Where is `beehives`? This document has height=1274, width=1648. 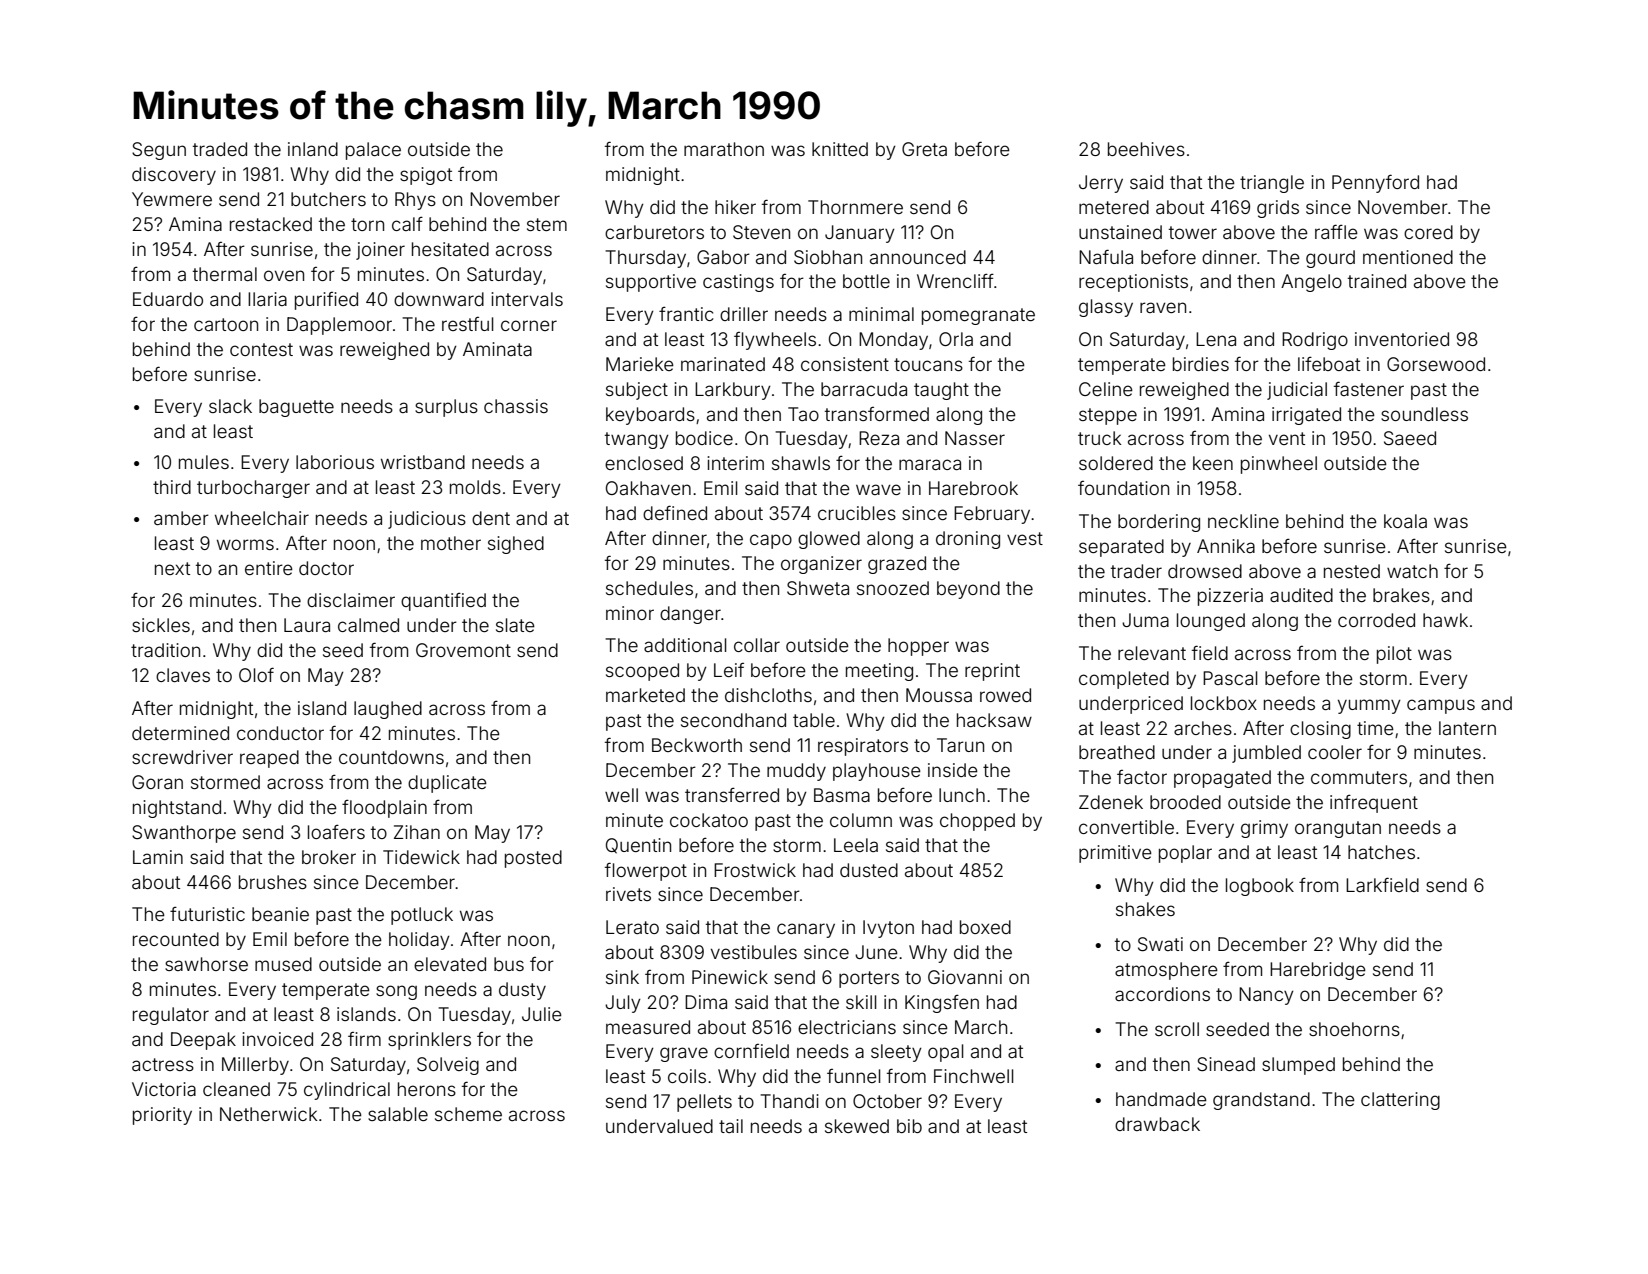
beehives is located at coordinates (1146, 149).
